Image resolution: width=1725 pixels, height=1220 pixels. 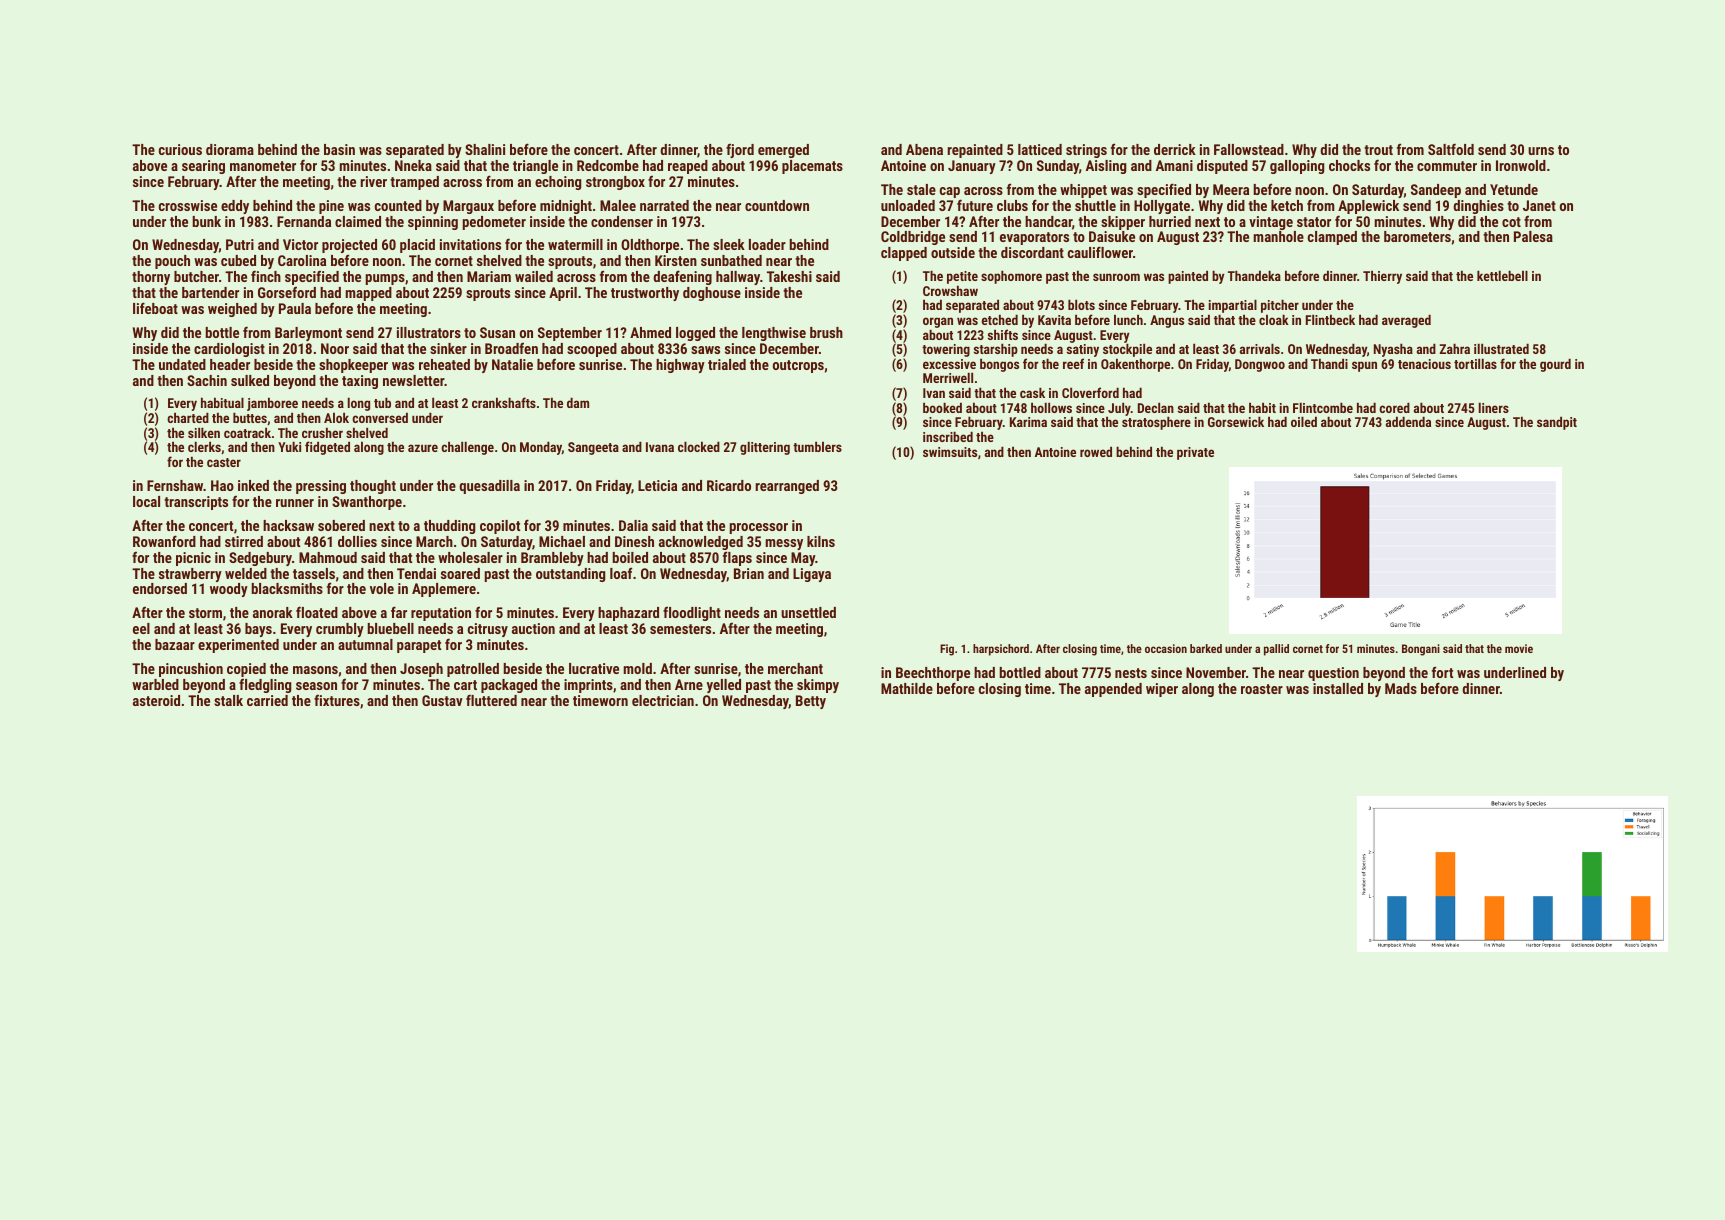 I want to click on Beechthorpe, so click(x=933, y=675).
